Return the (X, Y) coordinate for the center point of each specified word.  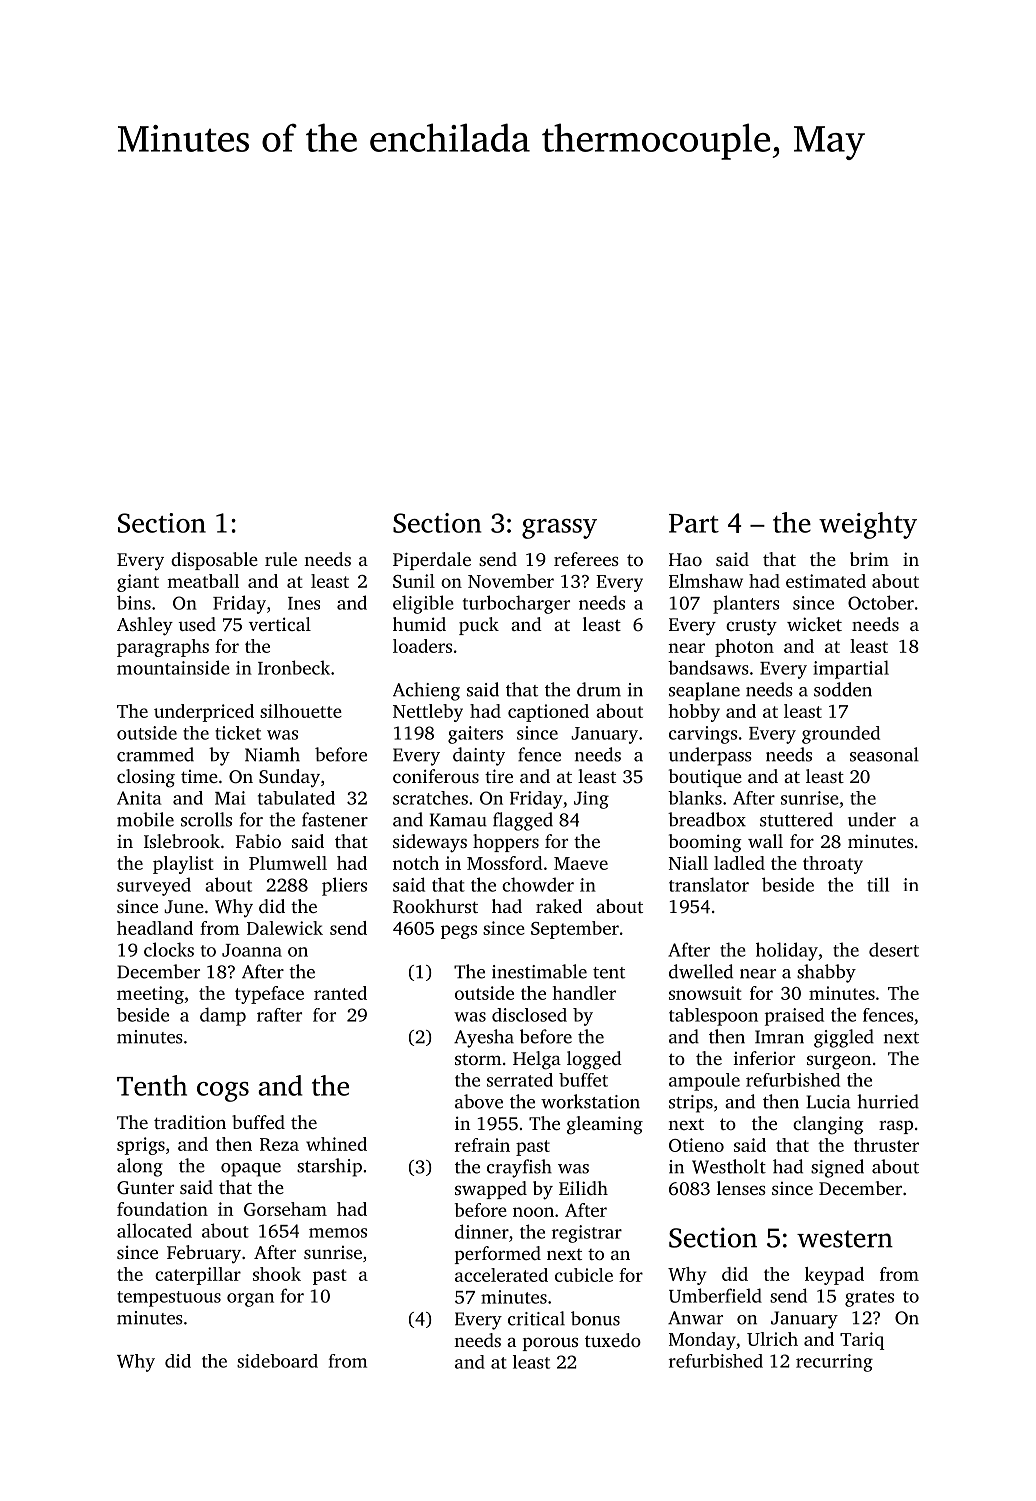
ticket (238, 733)
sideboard (277, 1361)
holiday (787, 951)
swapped (491, 1190)
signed (837, 1168)
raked (559, 906)
